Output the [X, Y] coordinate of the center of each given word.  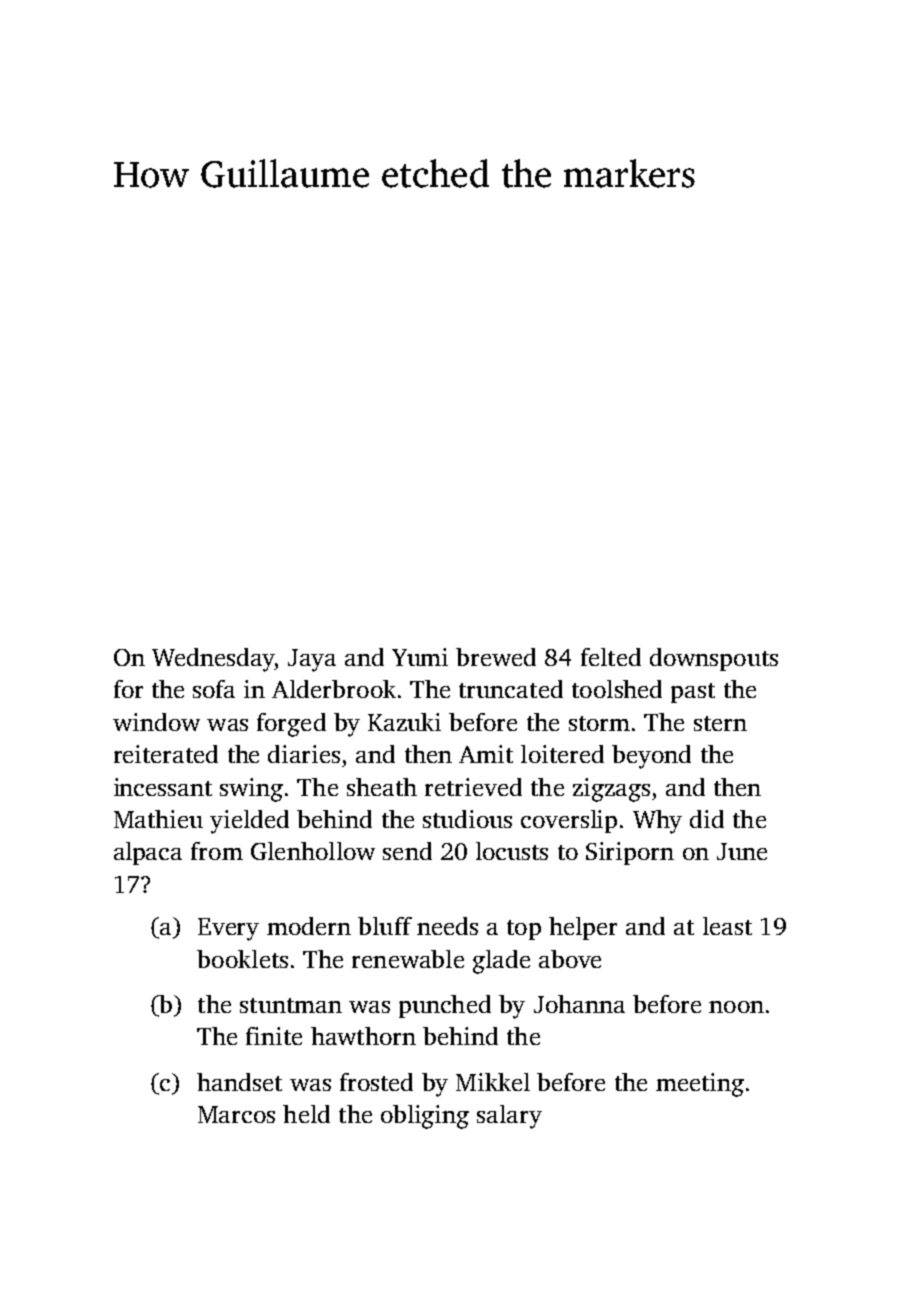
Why [657, 822]
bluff [385, 926]
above [570, 959]
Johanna [579, 1004]
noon [736, 1007]
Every [228, 929]
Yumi [420, 657]
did [707, 819]
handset [239, 1082]
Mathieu [158, 819]
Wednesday [213, 660]
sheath [382, 787]
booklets [242, 959]
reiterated [166, 754]
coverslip [569, 821]
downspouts [714, 659]
